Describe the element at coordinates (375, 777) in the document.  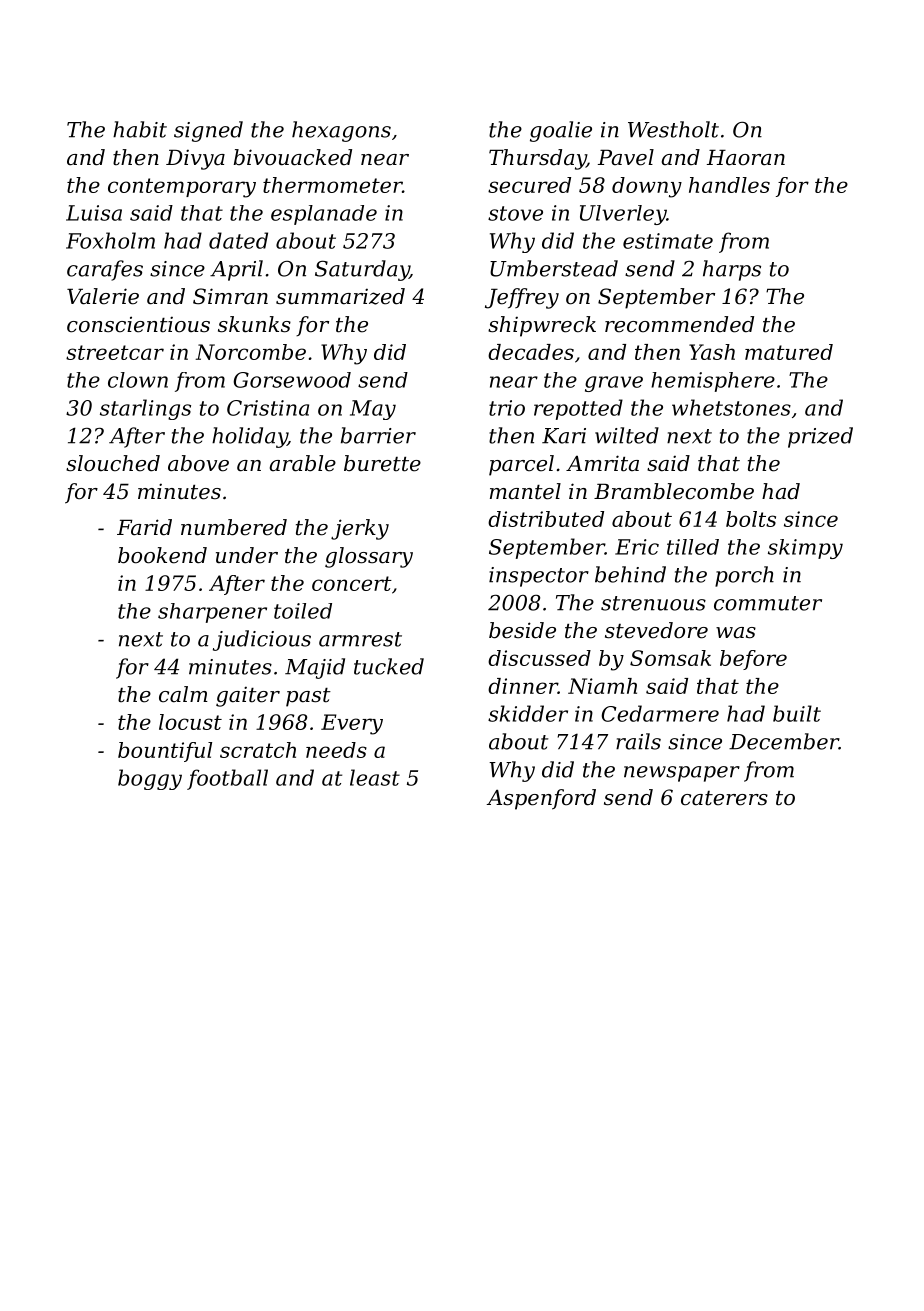
I see `least` at that location.
